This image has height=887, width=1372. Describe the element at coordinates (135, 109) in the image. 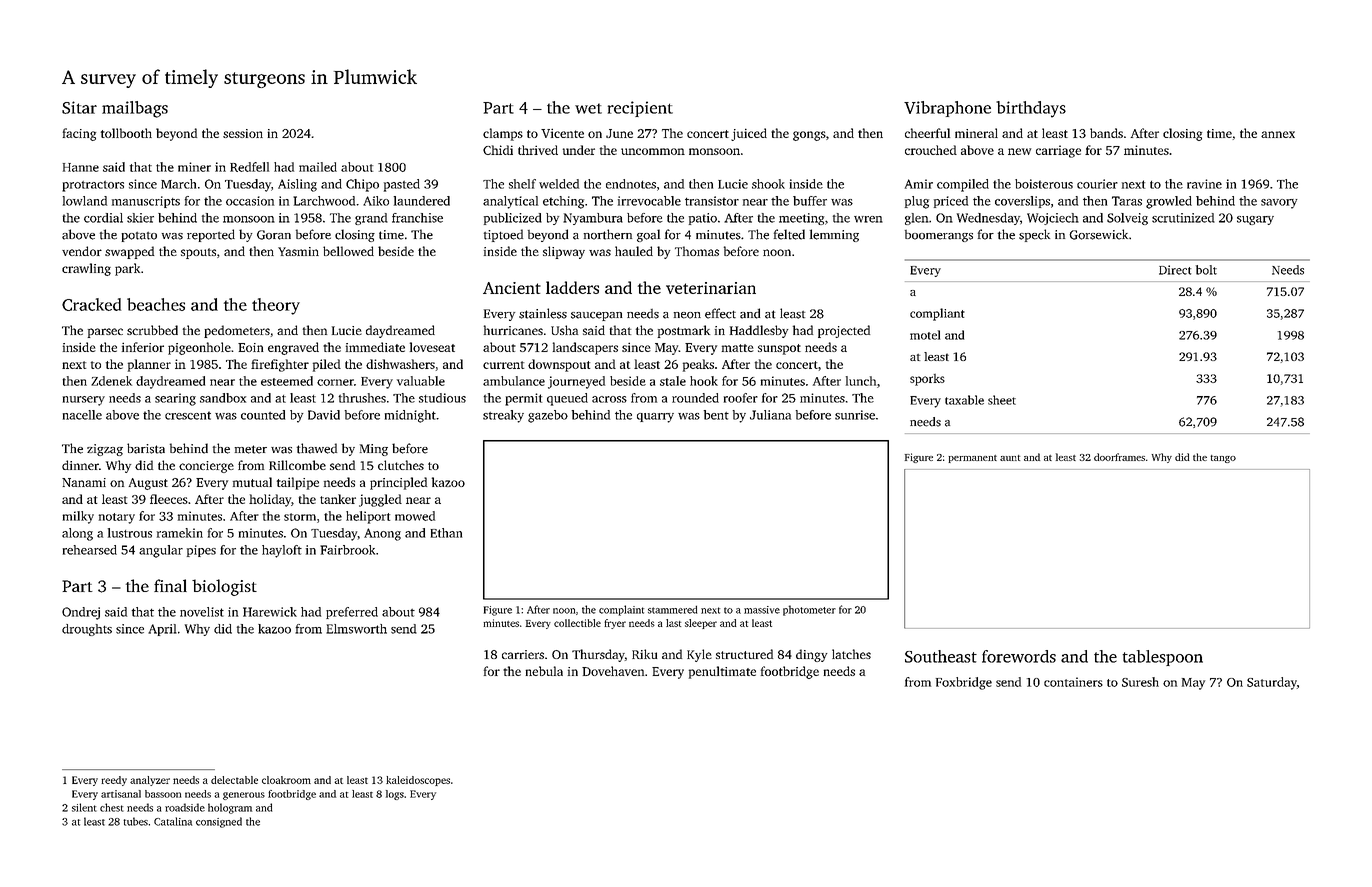

I see `mailbags` at that location.
